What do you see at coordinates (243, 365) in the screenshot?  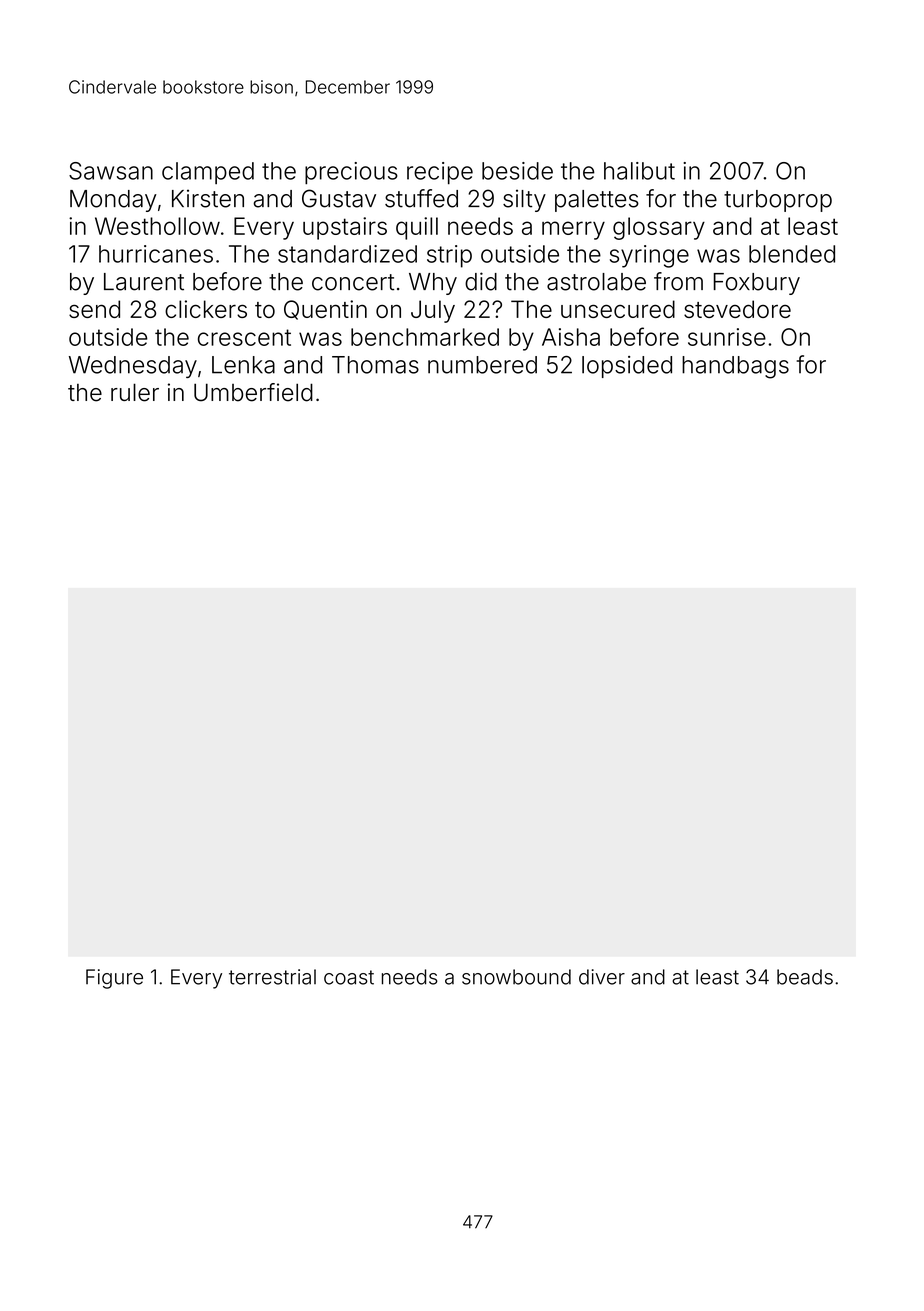 I see `Lenka` at bounding box center [243, 365].
